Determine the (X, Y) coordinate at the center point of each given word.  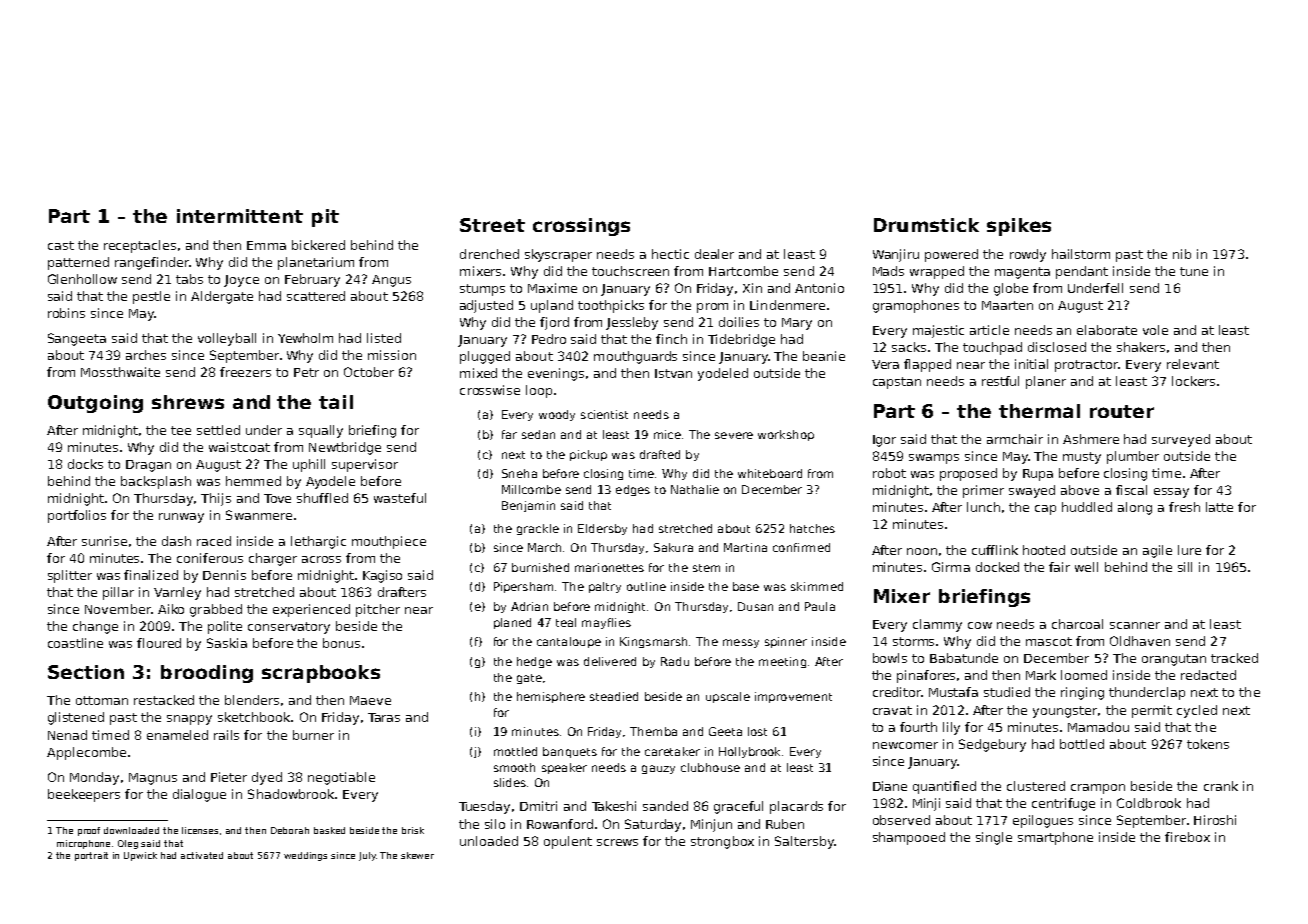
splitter (70, 576)
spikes (1019, 227)
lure (1189, 550)
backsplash (156, 482)
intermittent (240, 216)
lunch (983, 507)
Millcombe (531, 489)
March (544, 547)
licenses (200, 830)
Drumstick (926, 225)
